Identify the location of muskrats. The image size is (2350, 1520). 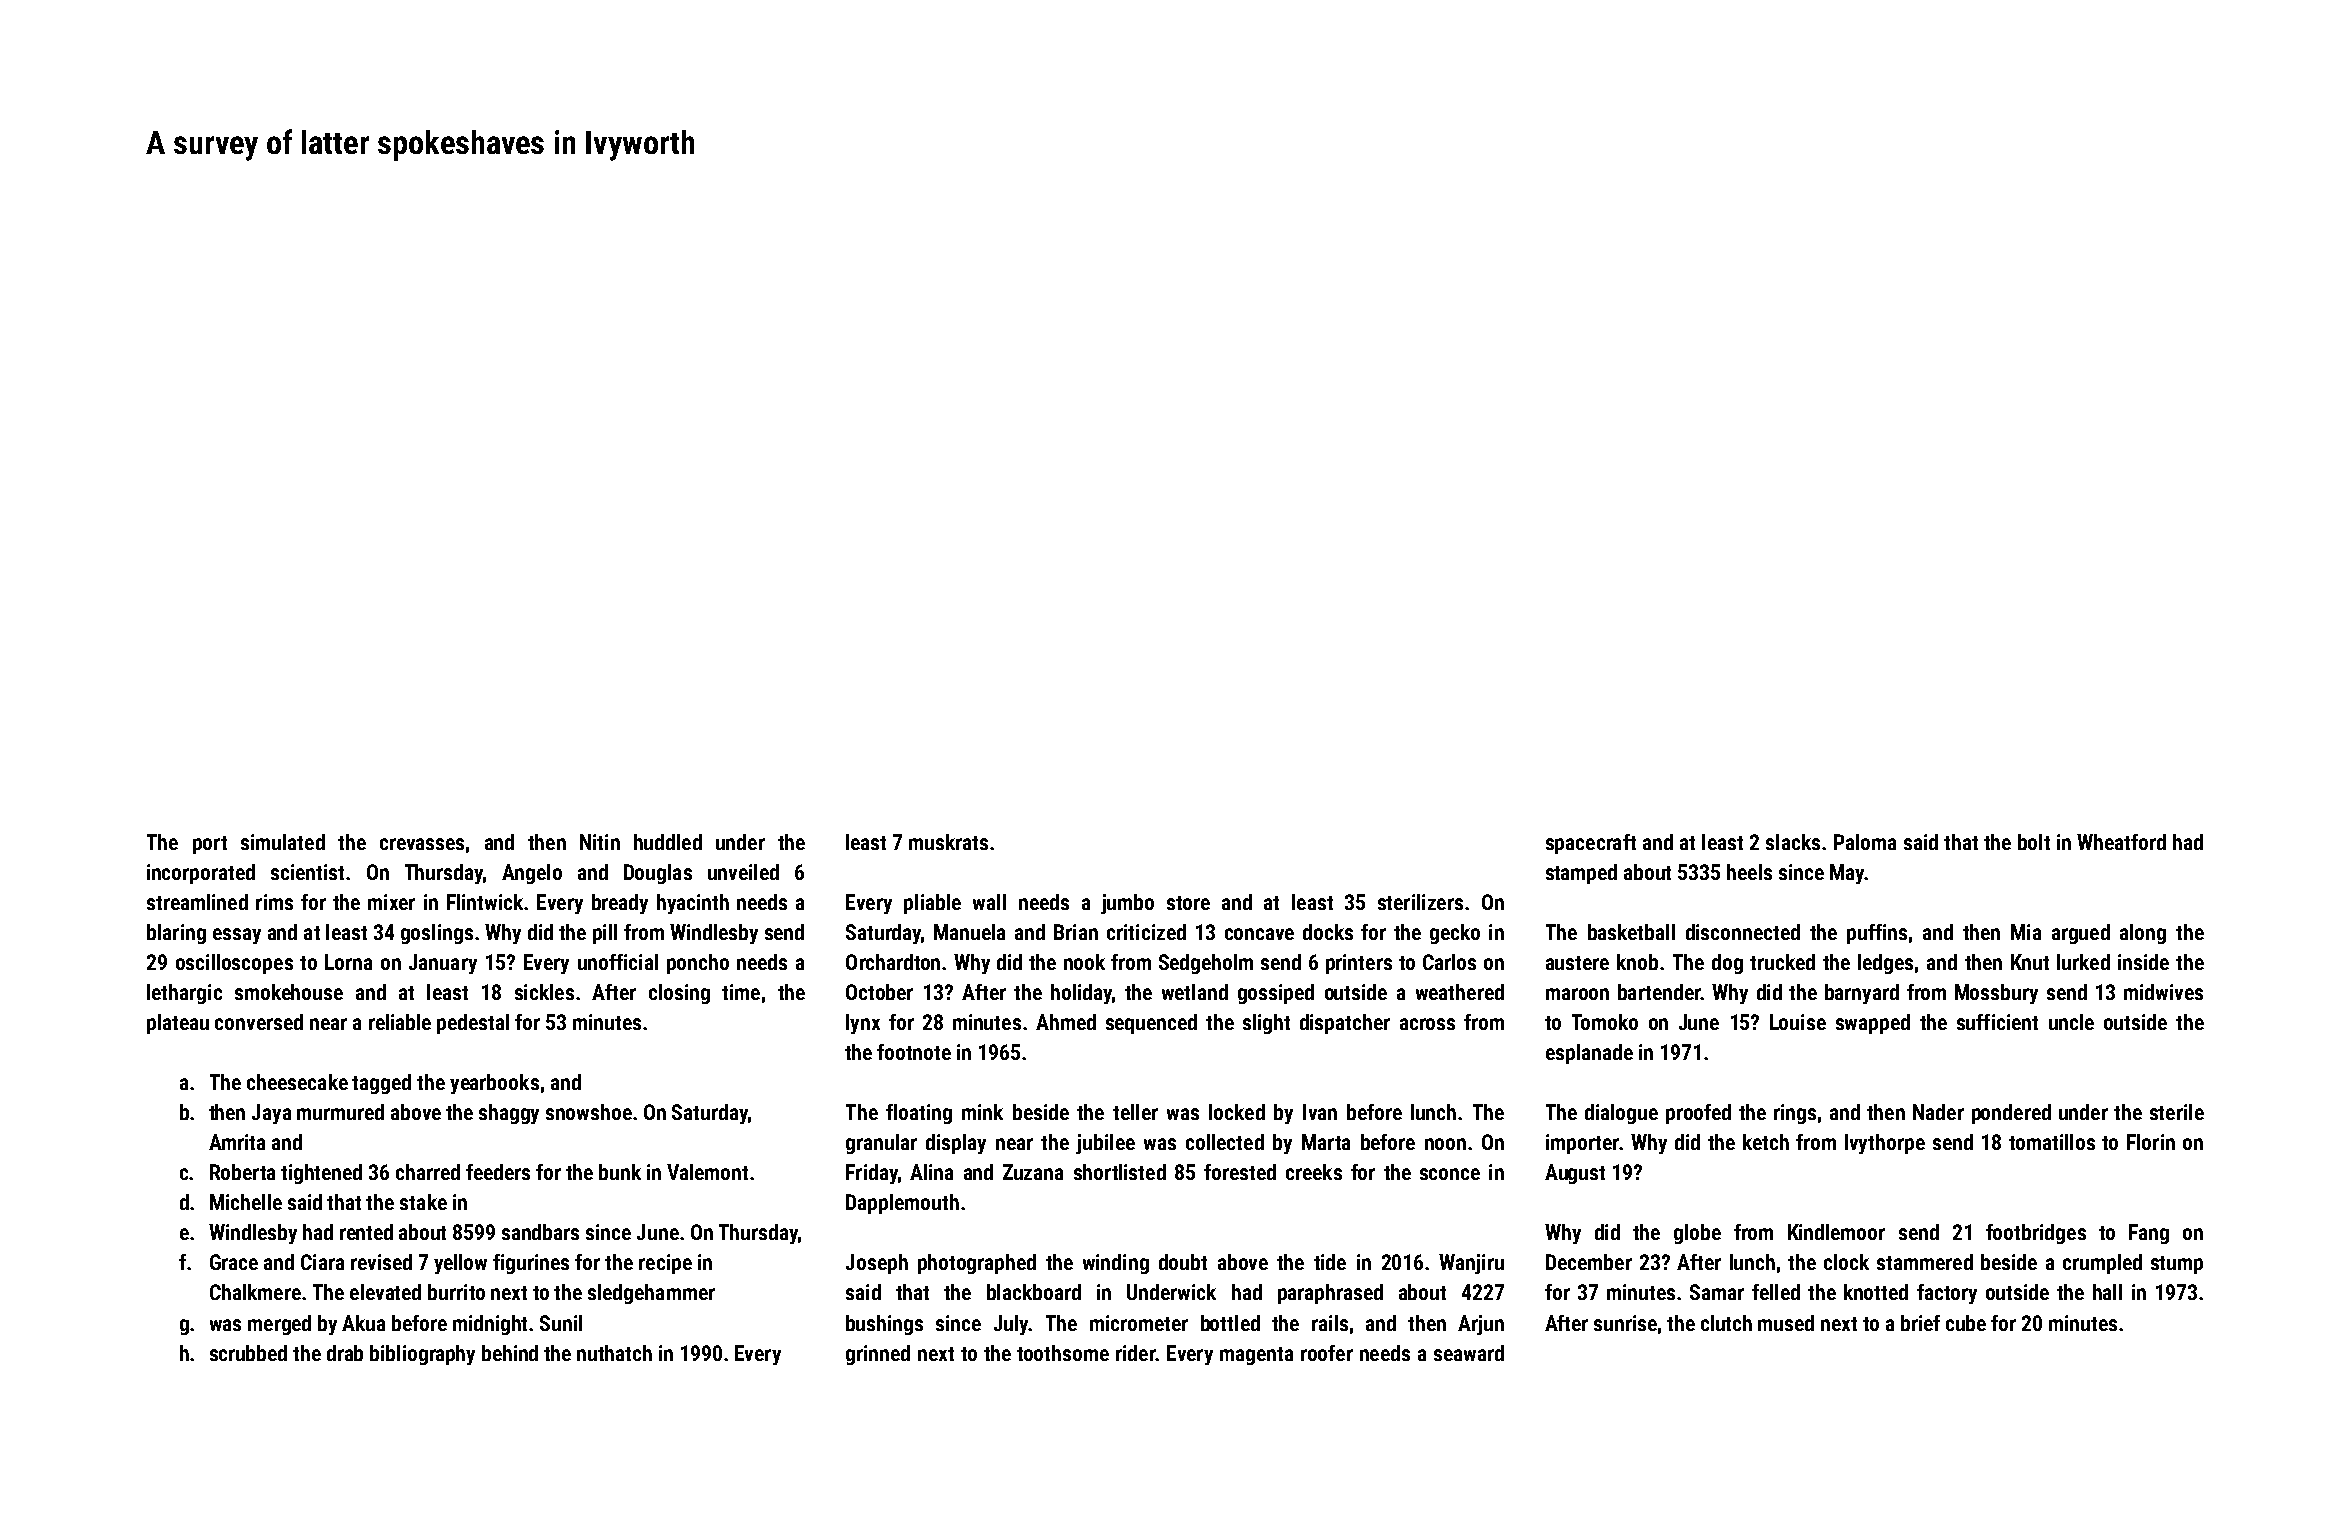
(948, 842).
